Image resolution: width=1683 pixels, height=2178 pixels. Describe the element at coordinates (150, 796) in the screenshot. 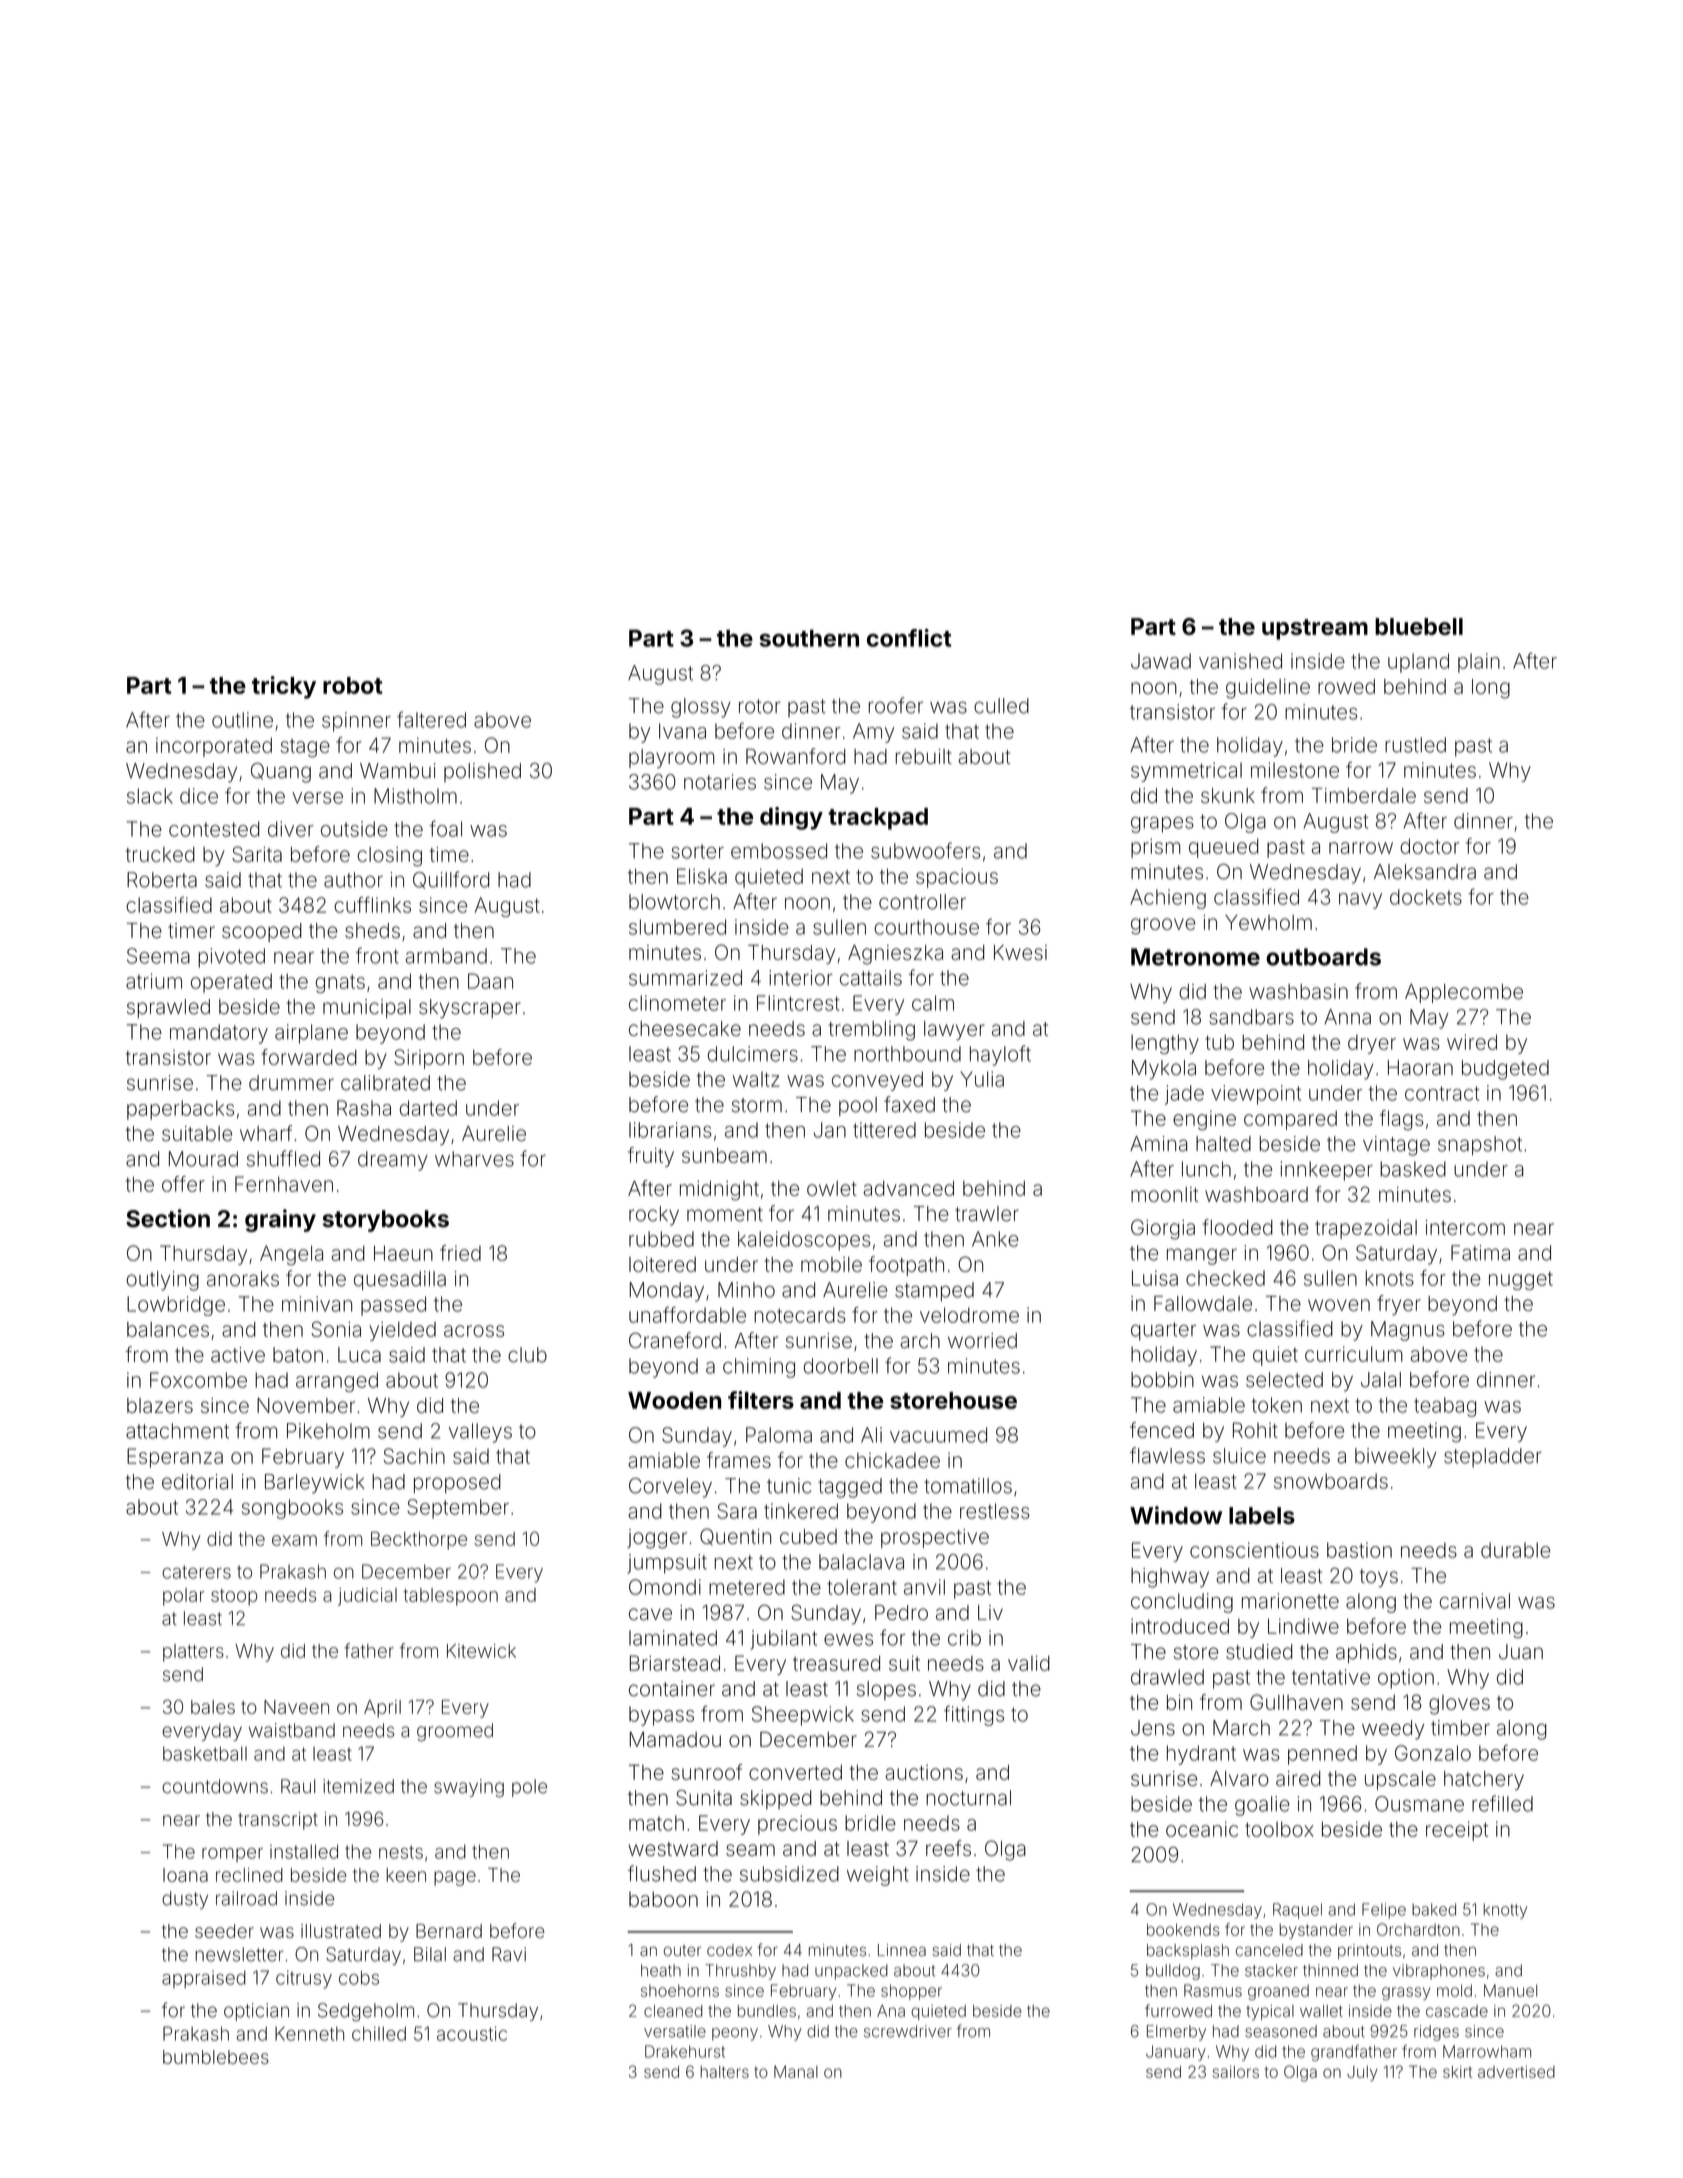

I see `slack` at that location.
